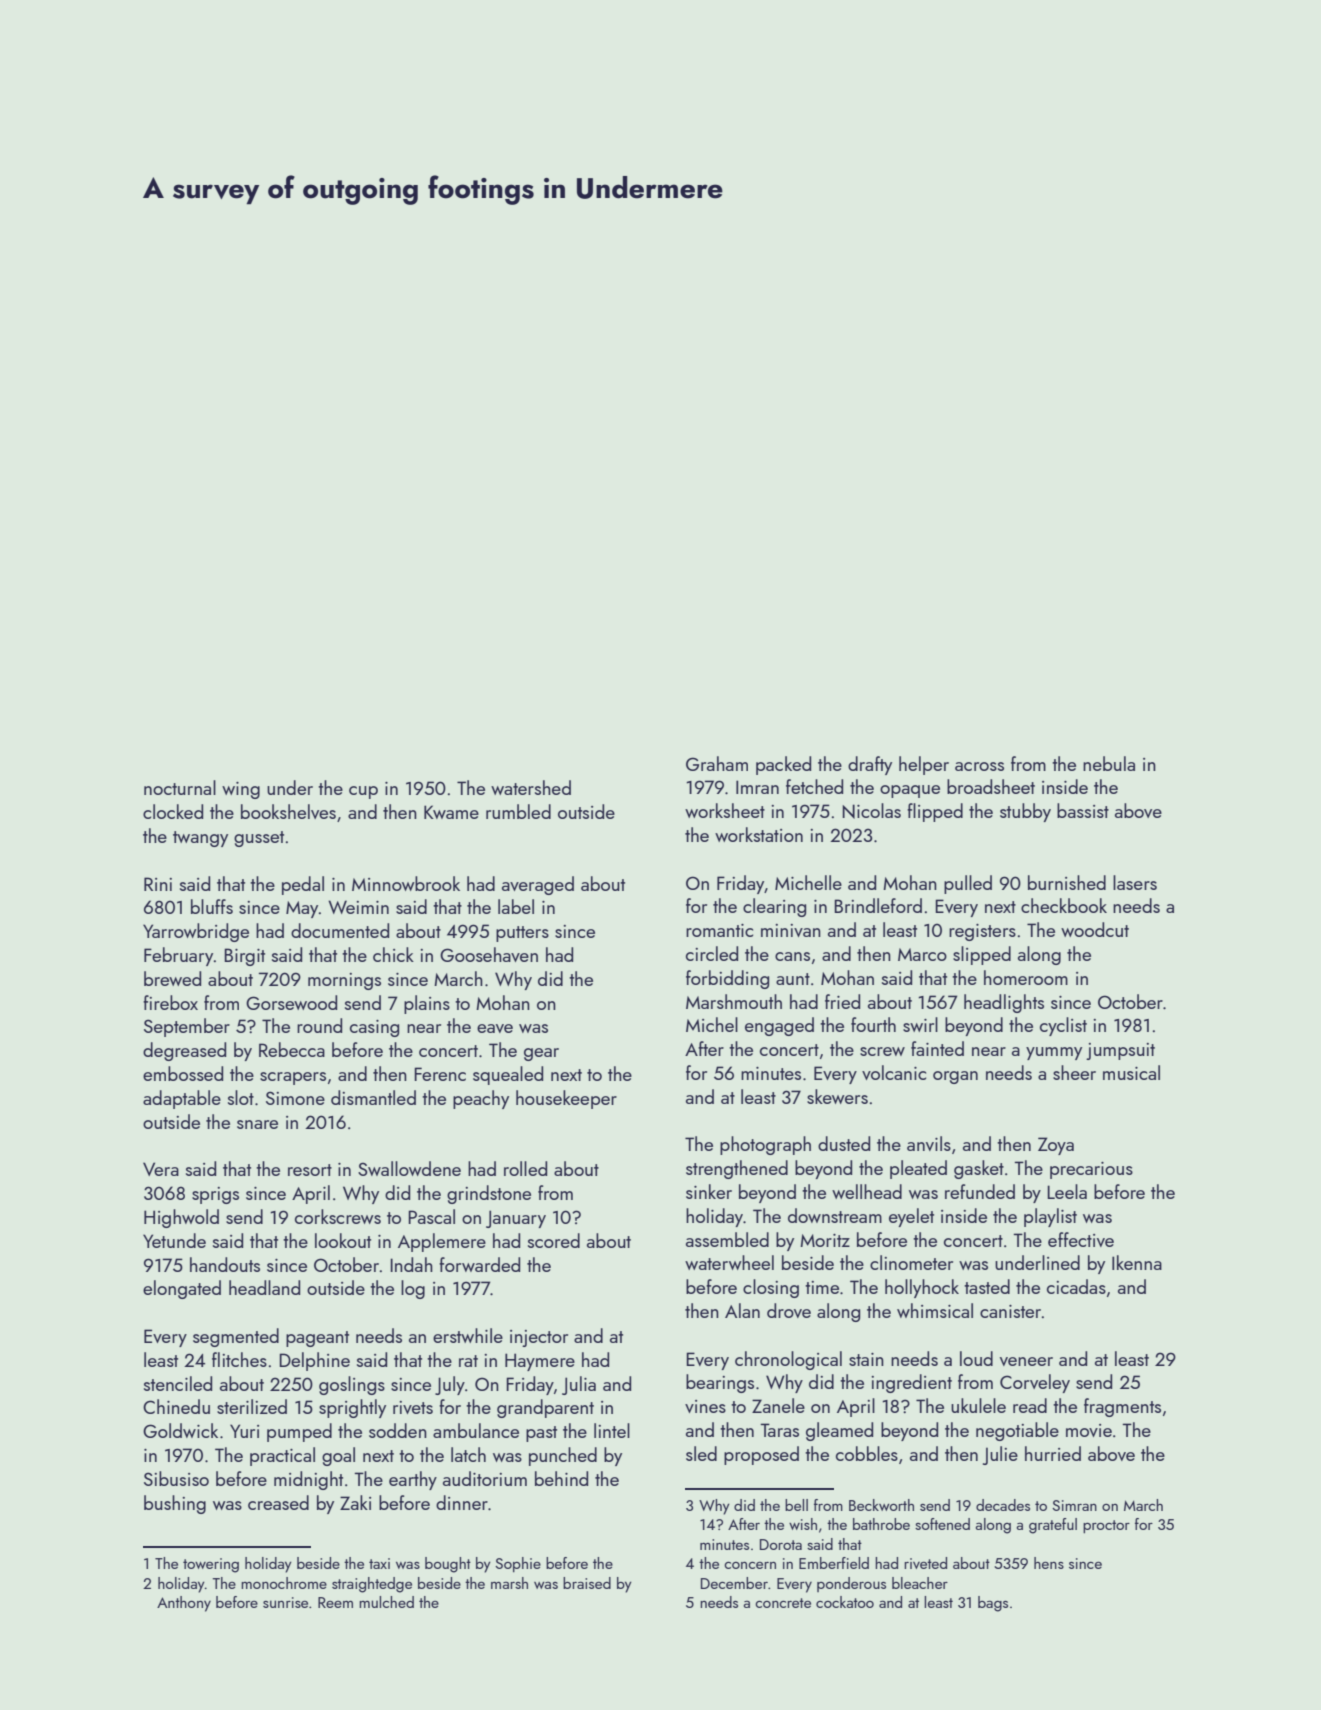 Image resolution: width=1321 pixels, height=1710 pixels. Describe the element at coordinates (803, 1524) in the page. I see `wish` at that location.
